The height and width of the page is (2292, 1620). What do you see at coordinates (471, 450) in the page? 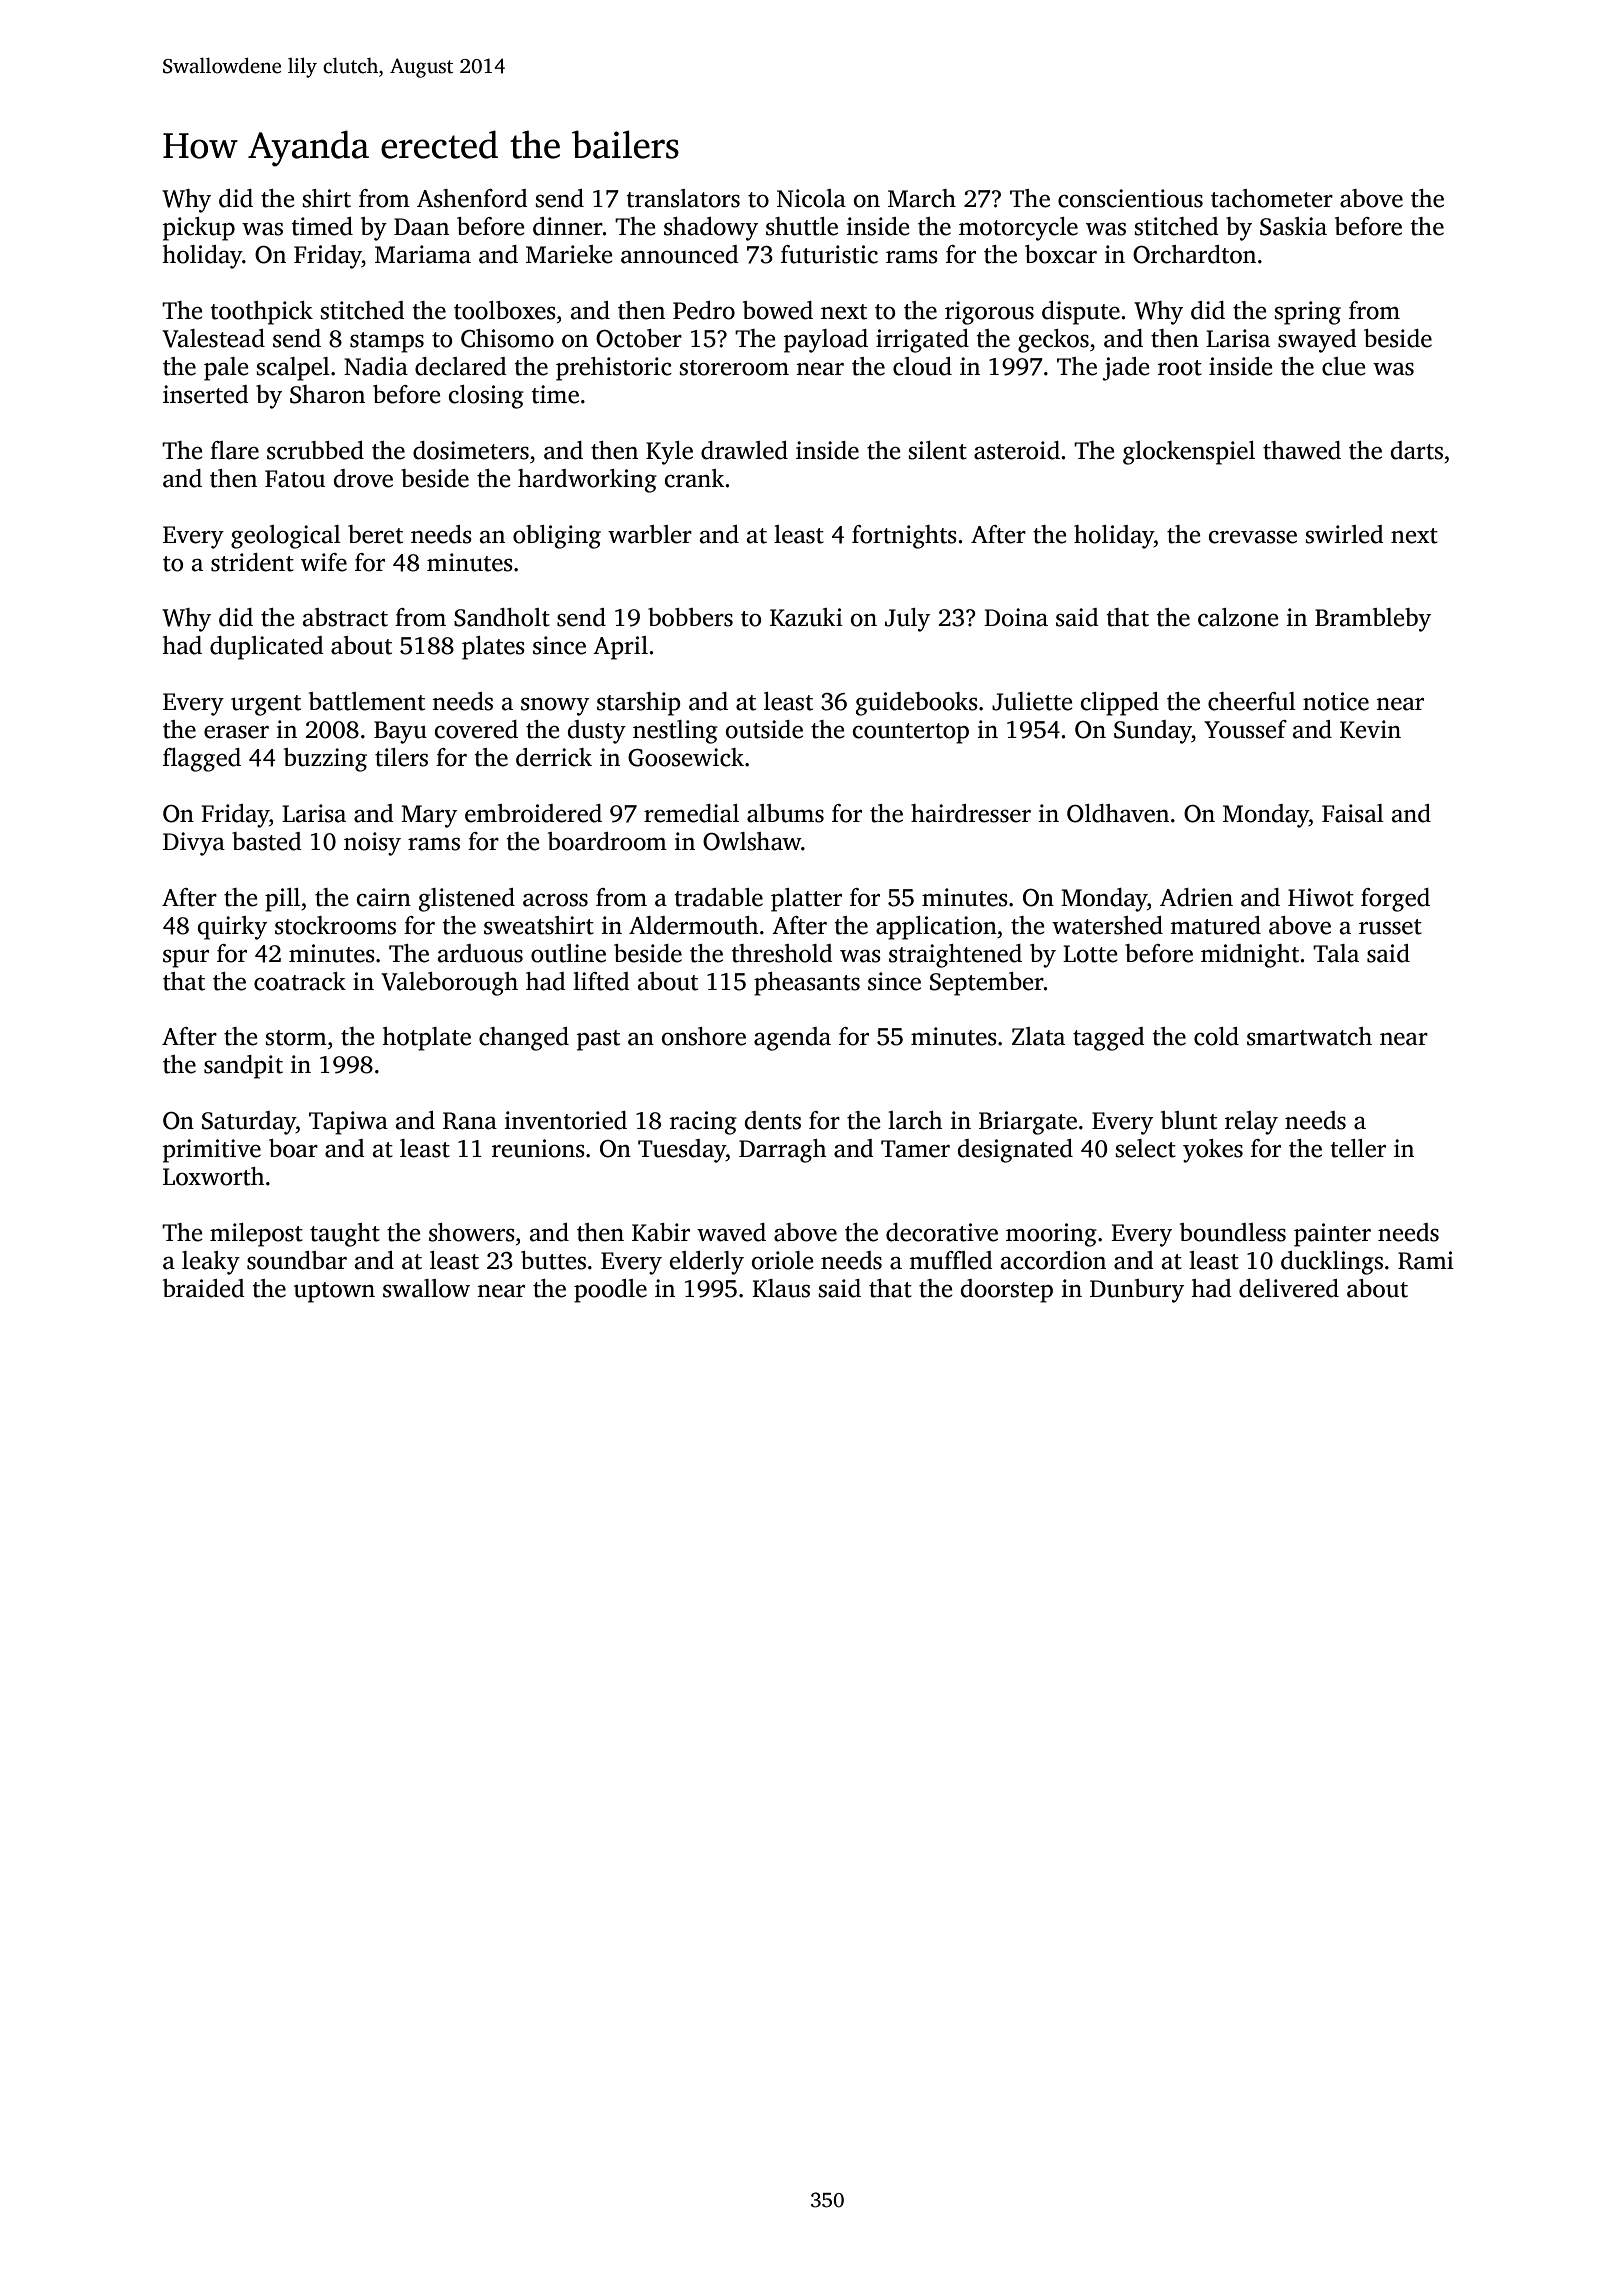
I see `dosimeters` at bounding box center [471, 450].
